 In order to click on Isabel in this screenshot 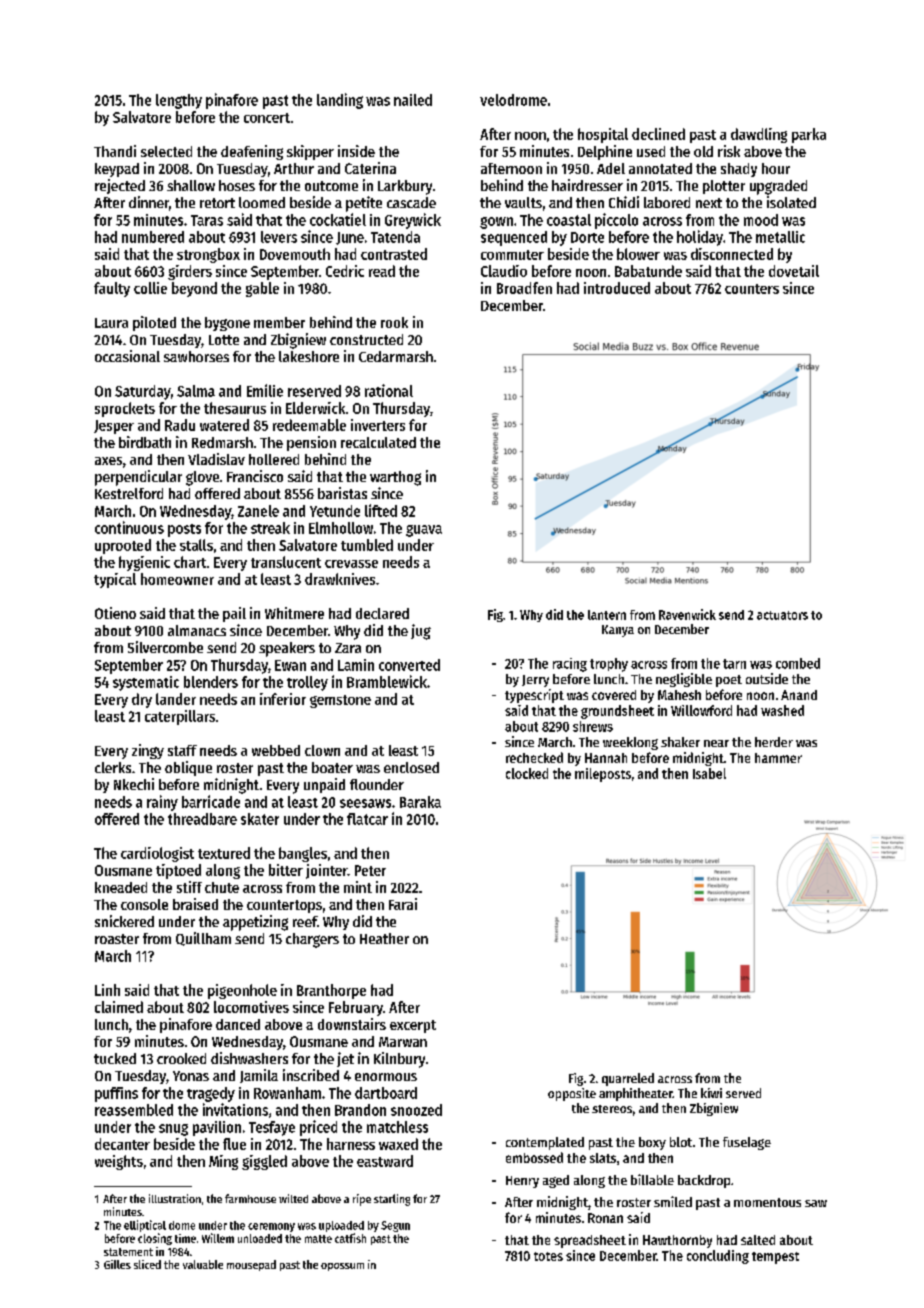, I will do `click(709, 773)`.
